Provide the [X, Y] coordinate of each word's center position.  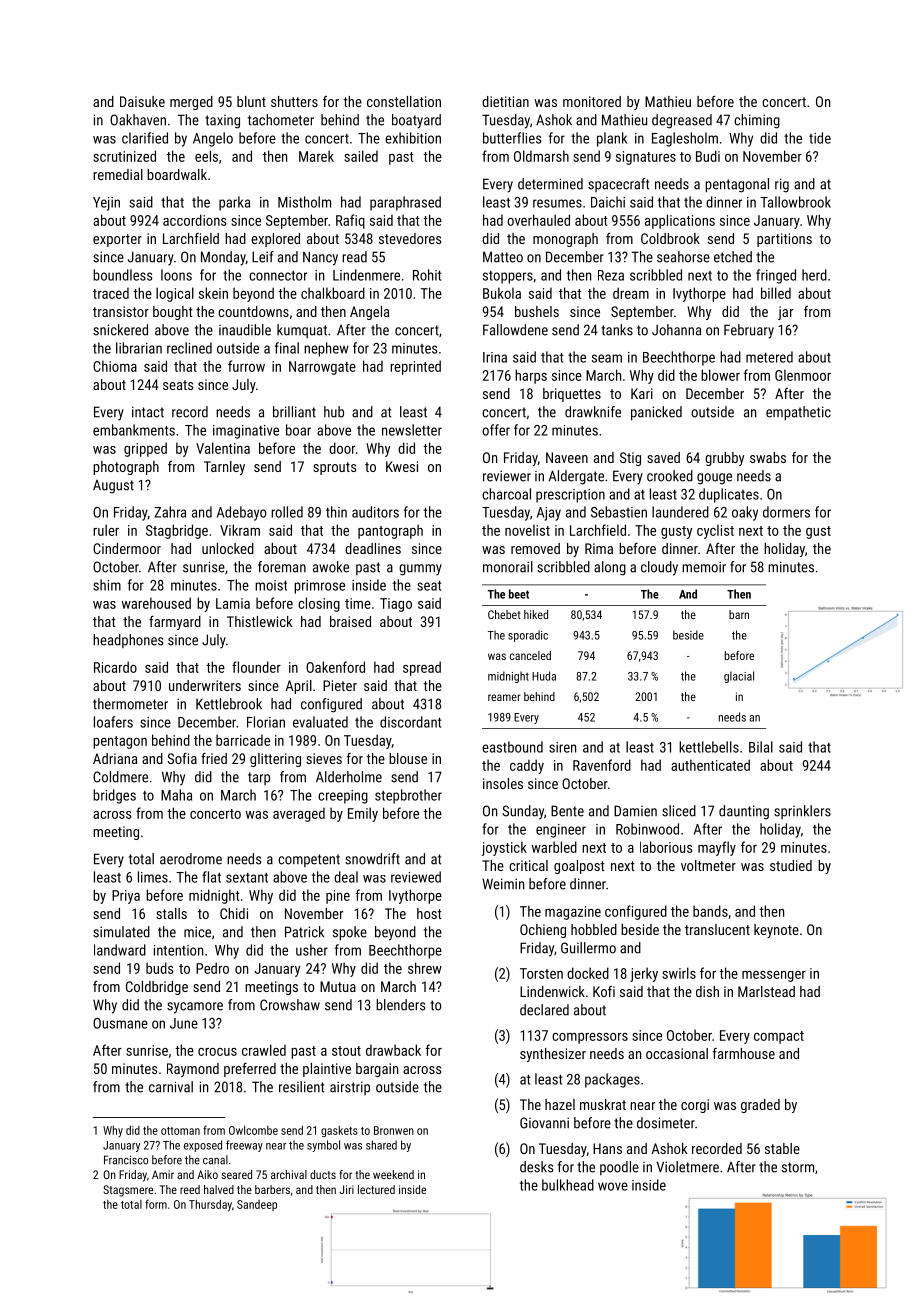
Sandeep [257, 1205]
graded [760, 1106]
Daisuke [142, 101]
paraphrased [405, 203]
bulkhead [568, 1185]
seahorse [683, 257]
